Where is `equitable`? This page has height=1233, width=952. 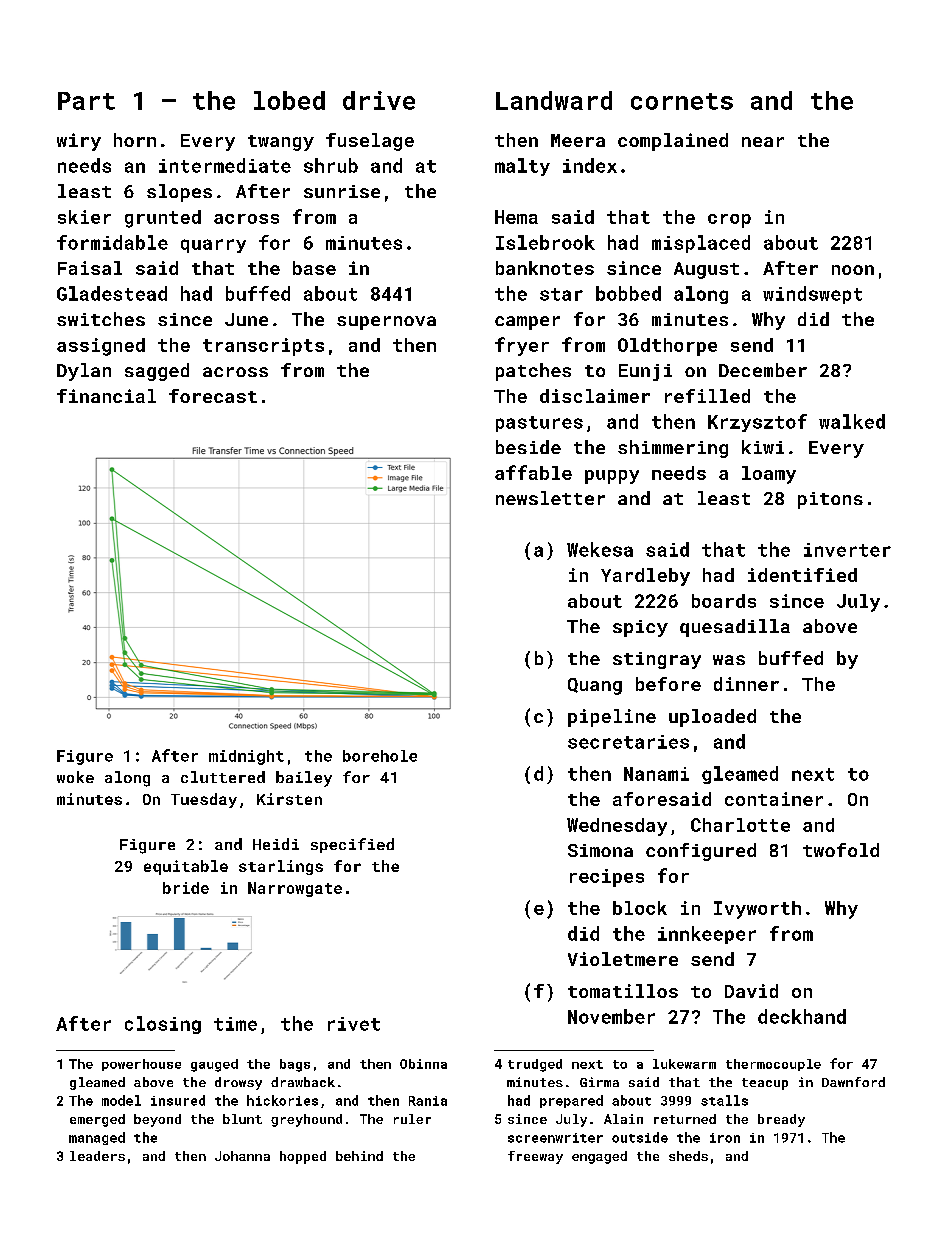 equitable is located at coordinates (186, 867).
